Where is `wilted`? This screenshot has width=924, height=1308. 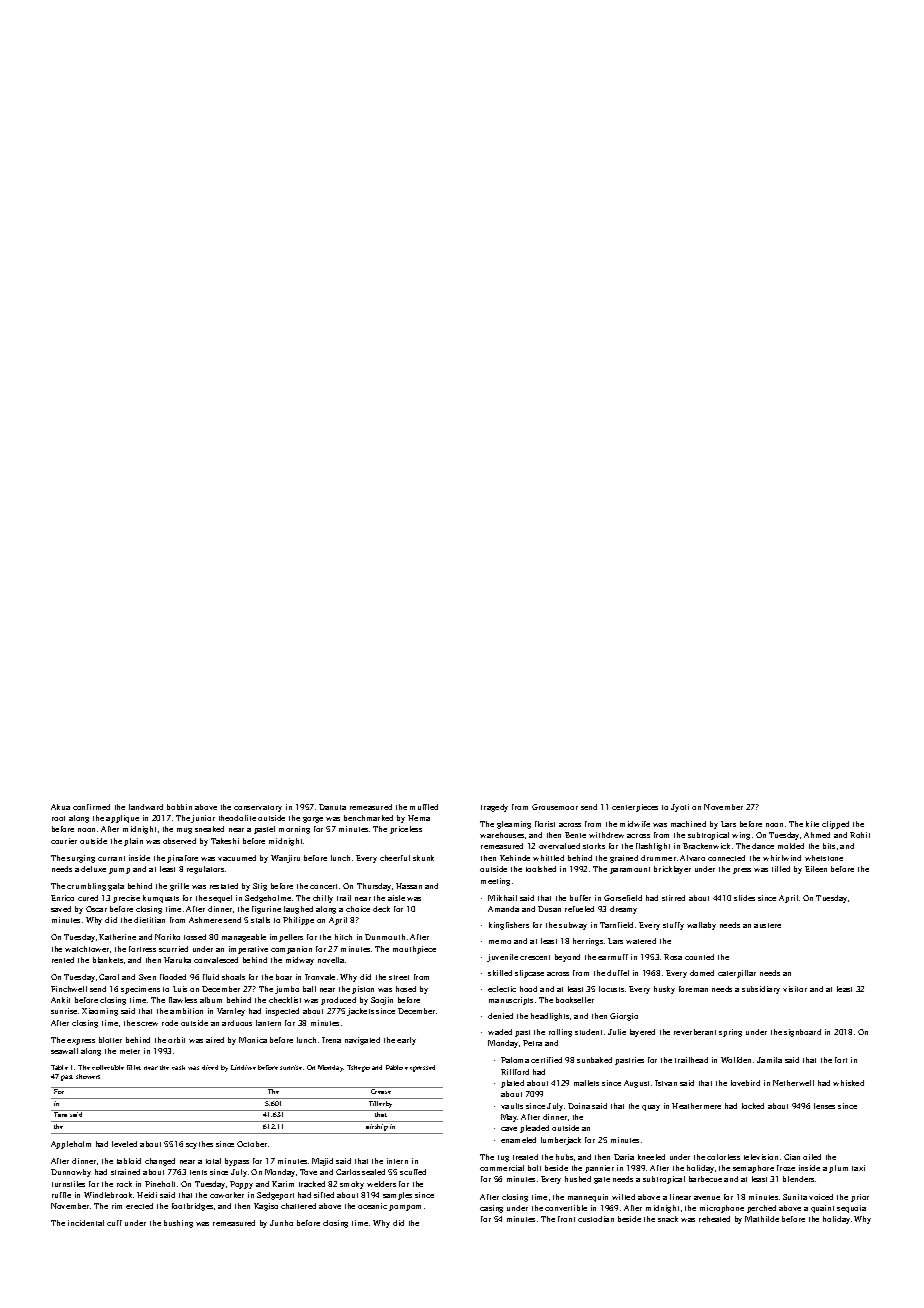
wilted is located at coordinates (623, 1197).
